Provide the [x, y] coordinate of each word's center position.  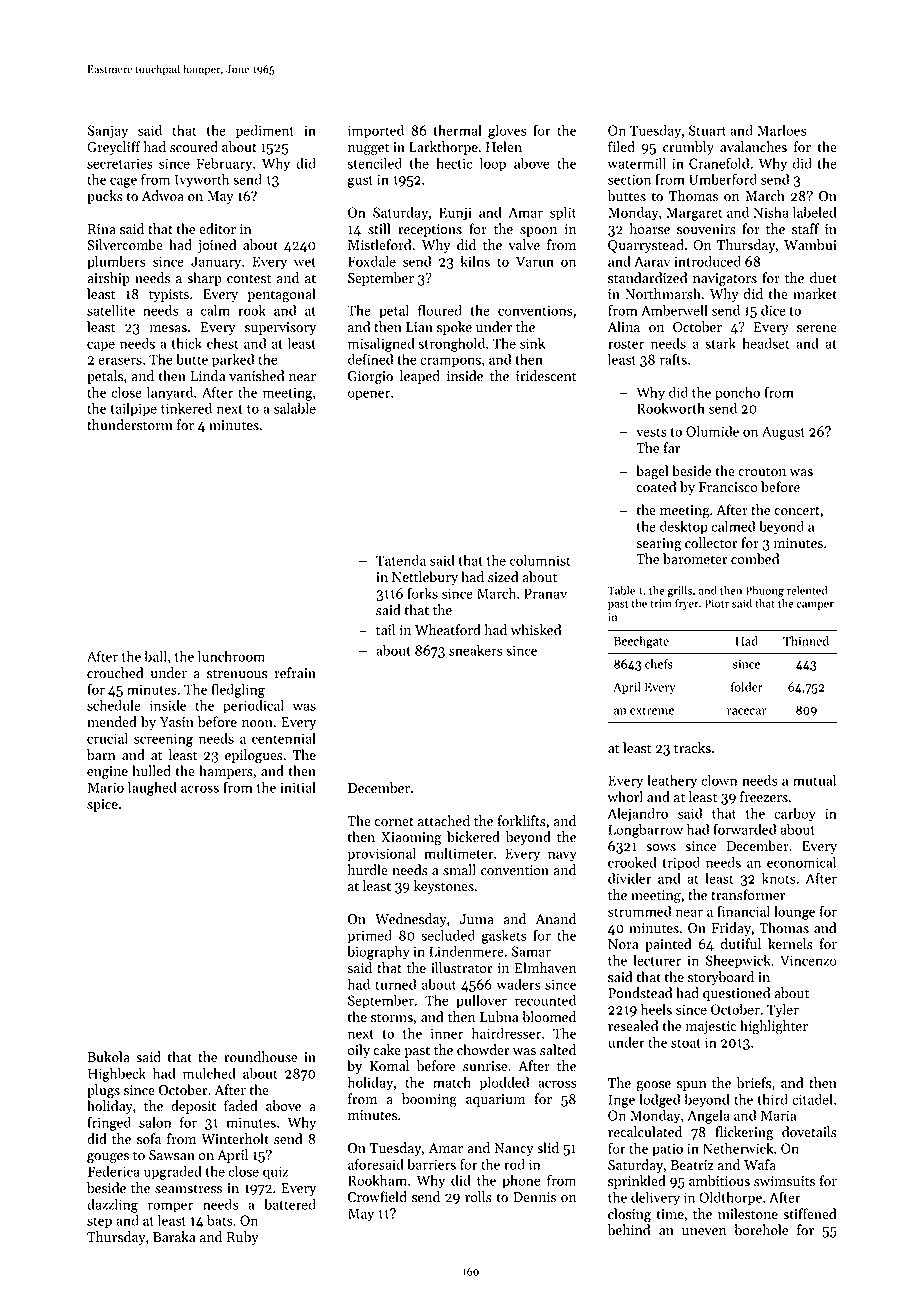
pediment [265, 131]
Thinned [806, 641]
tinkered [186, 408]
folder [747, 687]
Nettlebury [425, 578]
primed [370, 936]
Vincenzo [808, 960]
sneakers [475, 650]
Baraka [174, 1237]
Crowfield [377, 1197]
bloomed [549, 1017]
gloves [507, 131]
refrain [295, 673]
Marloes [781, 130]
